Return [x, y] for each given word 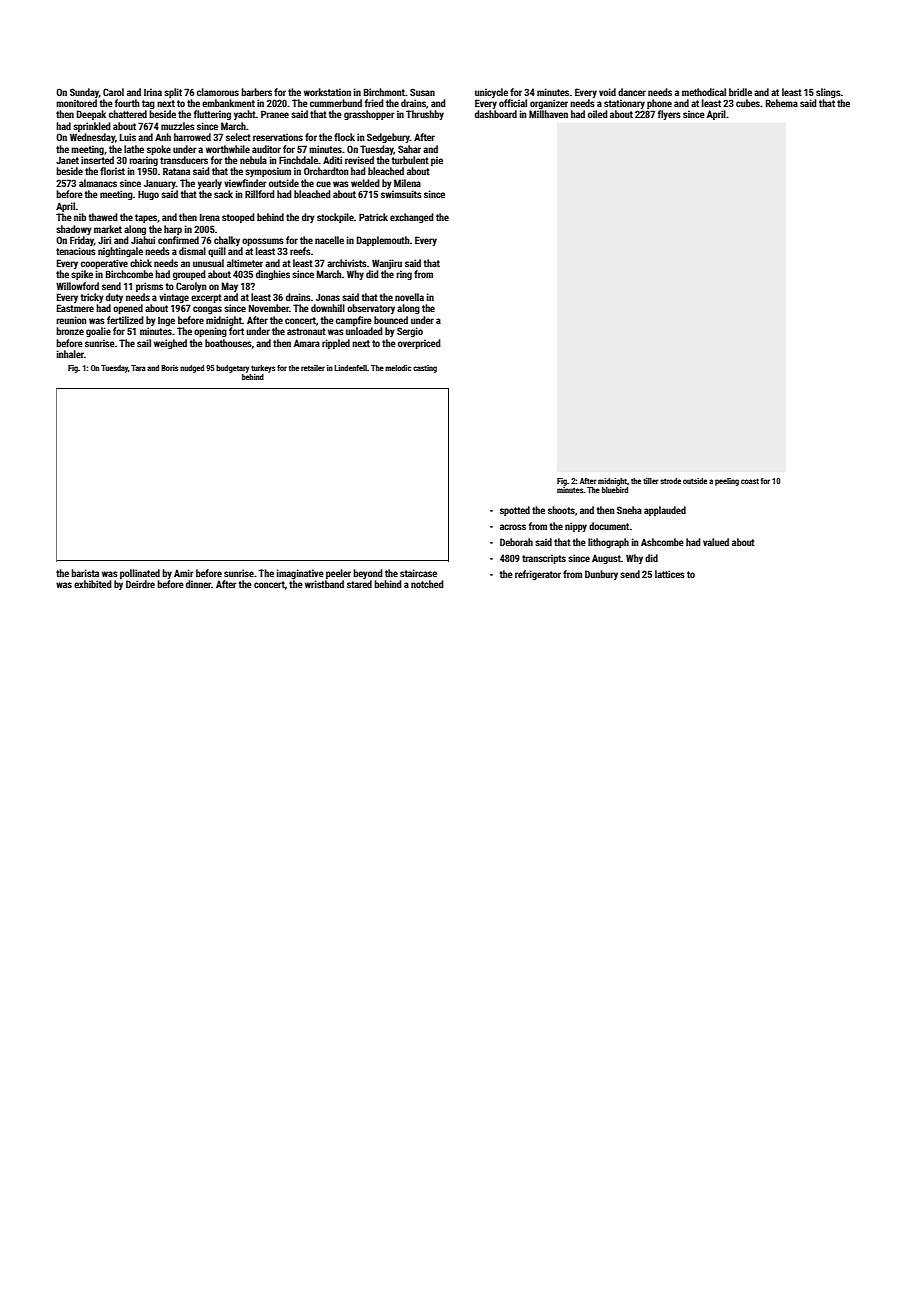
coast [750, 481]
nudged [192, 369]
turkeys [263, 369]
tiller [650, 481]
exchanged [412, 218]
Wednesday [92, 138]
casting [425, 369]
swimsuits [401, 194]
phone [659, 104]
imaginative [300, 574]
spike [82, 275]
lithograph [608, 543]
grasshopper [369, 115]
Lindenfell [350, 368]
